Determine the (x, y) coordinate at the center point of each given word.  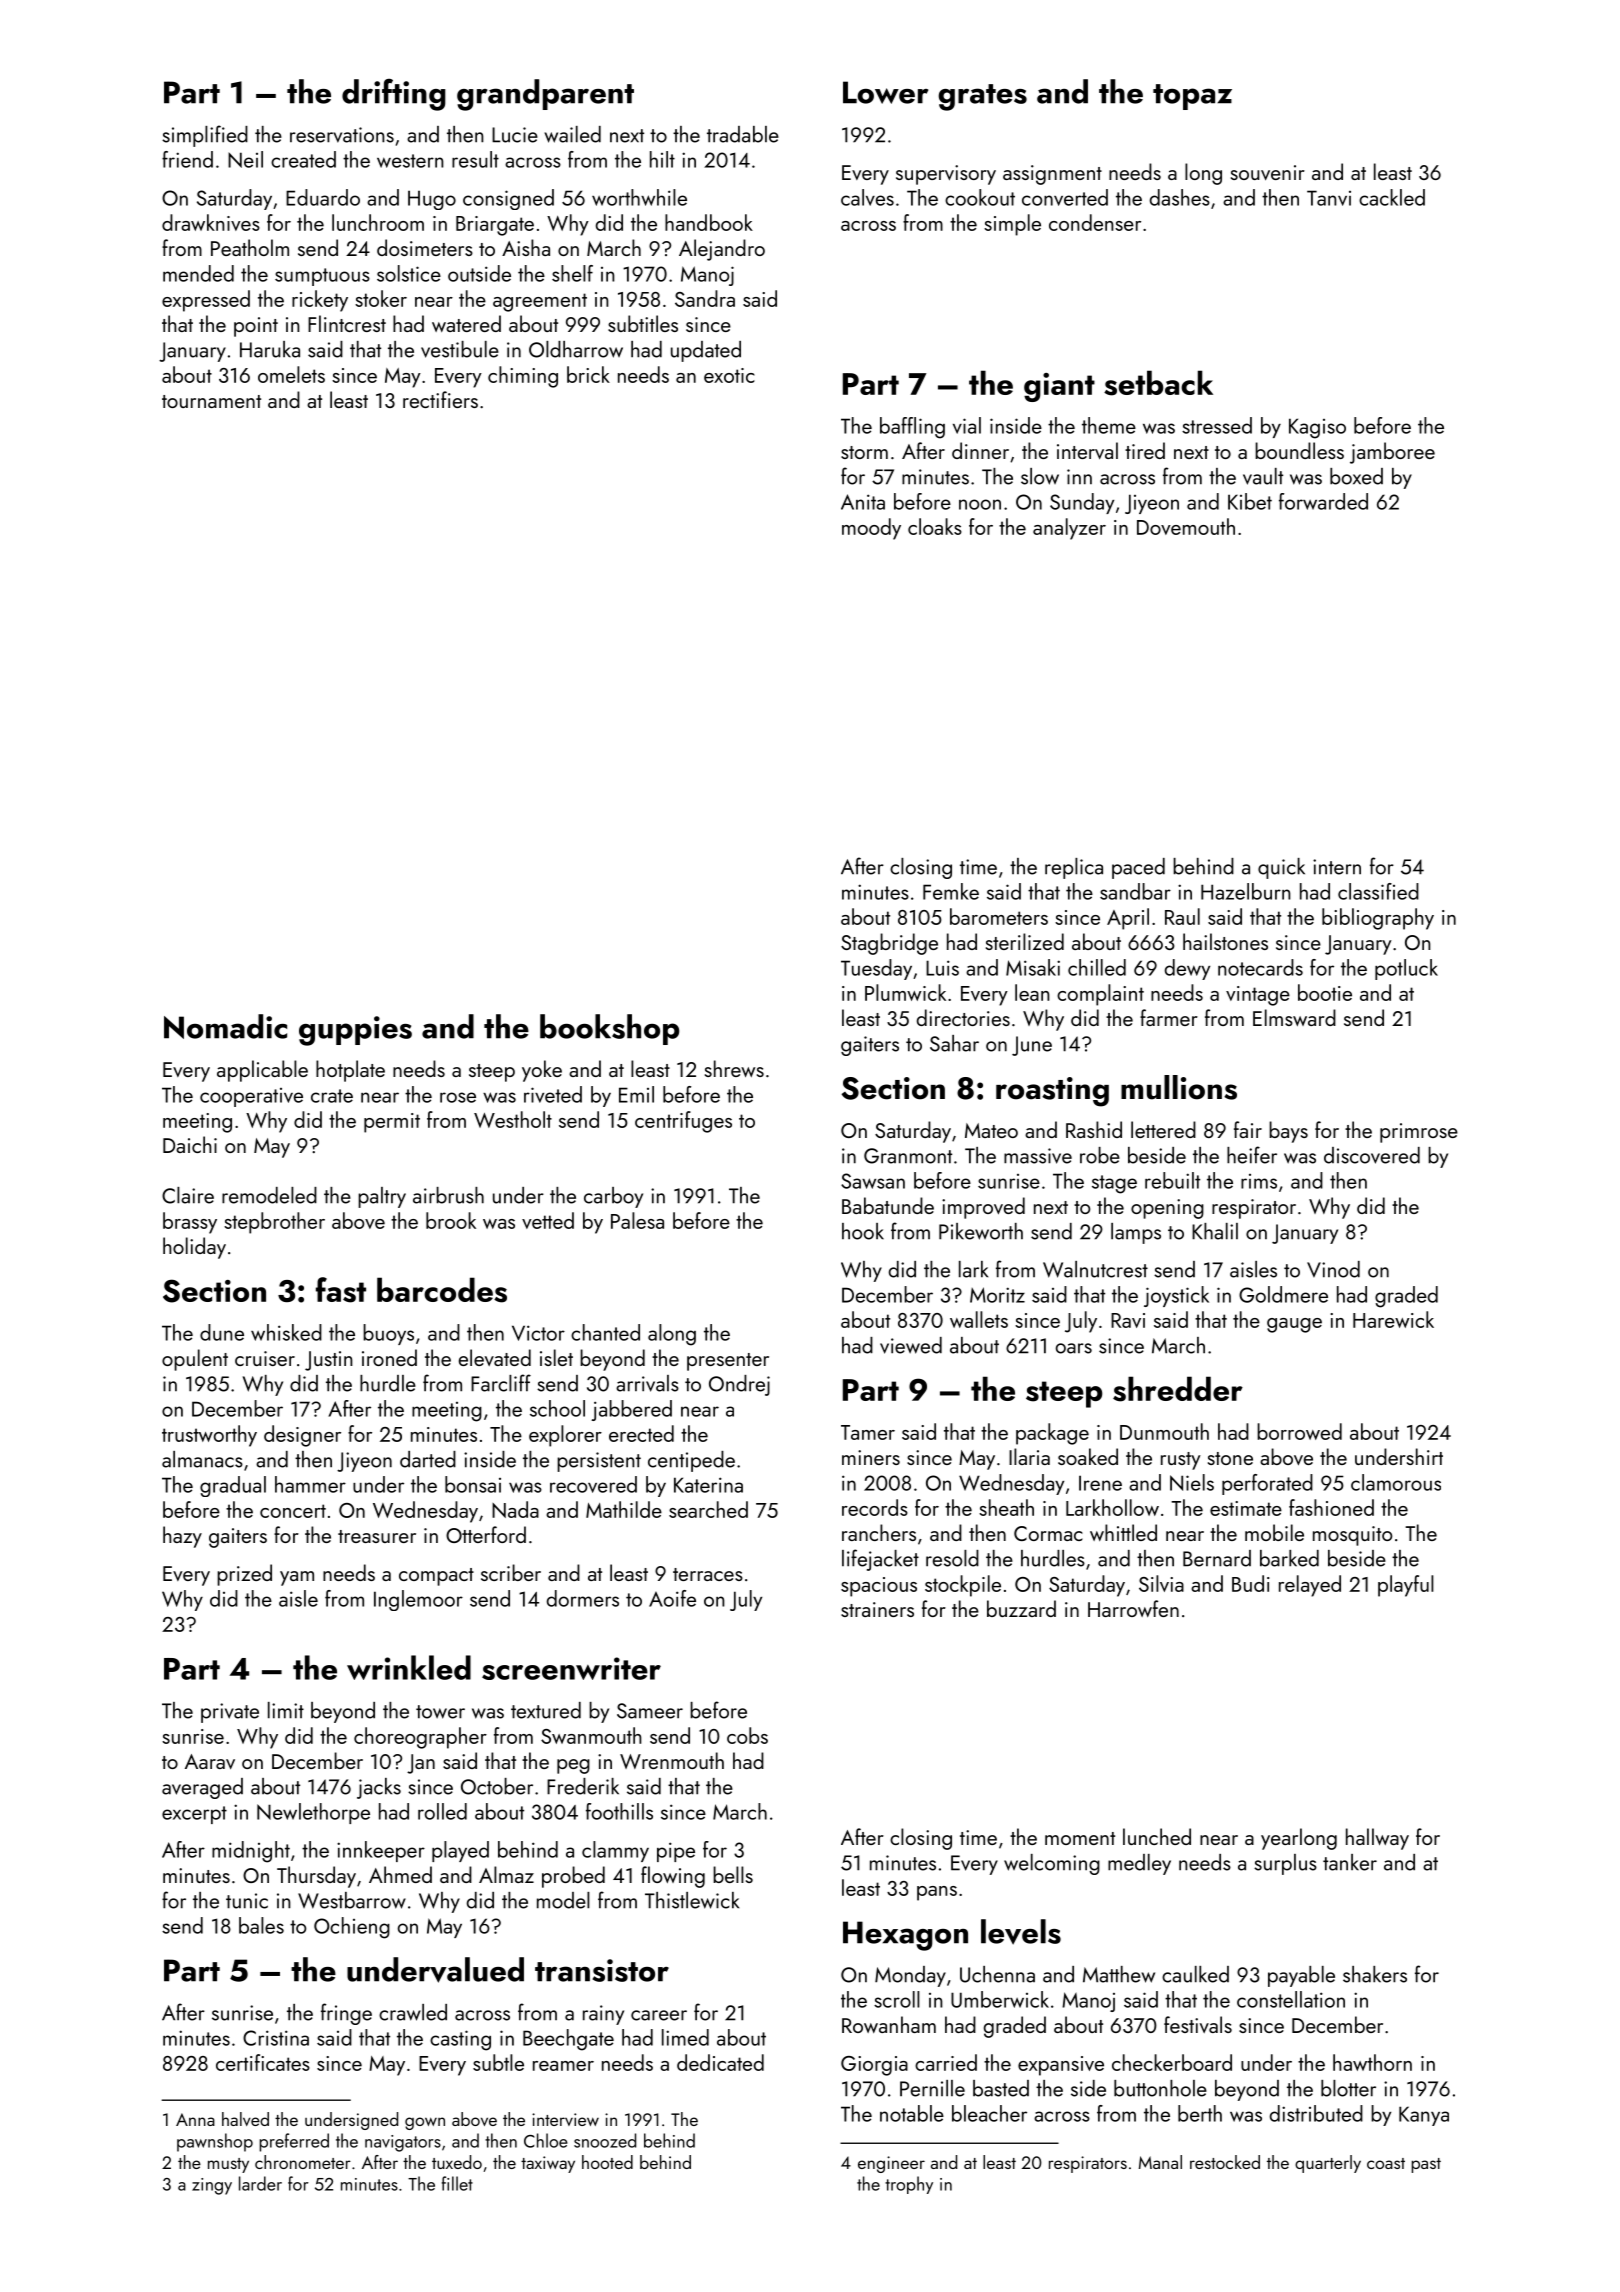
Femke (951, 891)
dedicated (720, 2062)
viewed (911, 1345)
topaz (1192, 97)
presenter (728, 1362)
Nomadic (225, 1026)
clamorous (1396, 1482)
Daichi (190, 1144)
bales (261, 1925)
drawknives (211, 222)
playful (1406, 1586)
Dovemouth (1186, 526)
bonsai (473, 1484)
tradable (743, 134)
